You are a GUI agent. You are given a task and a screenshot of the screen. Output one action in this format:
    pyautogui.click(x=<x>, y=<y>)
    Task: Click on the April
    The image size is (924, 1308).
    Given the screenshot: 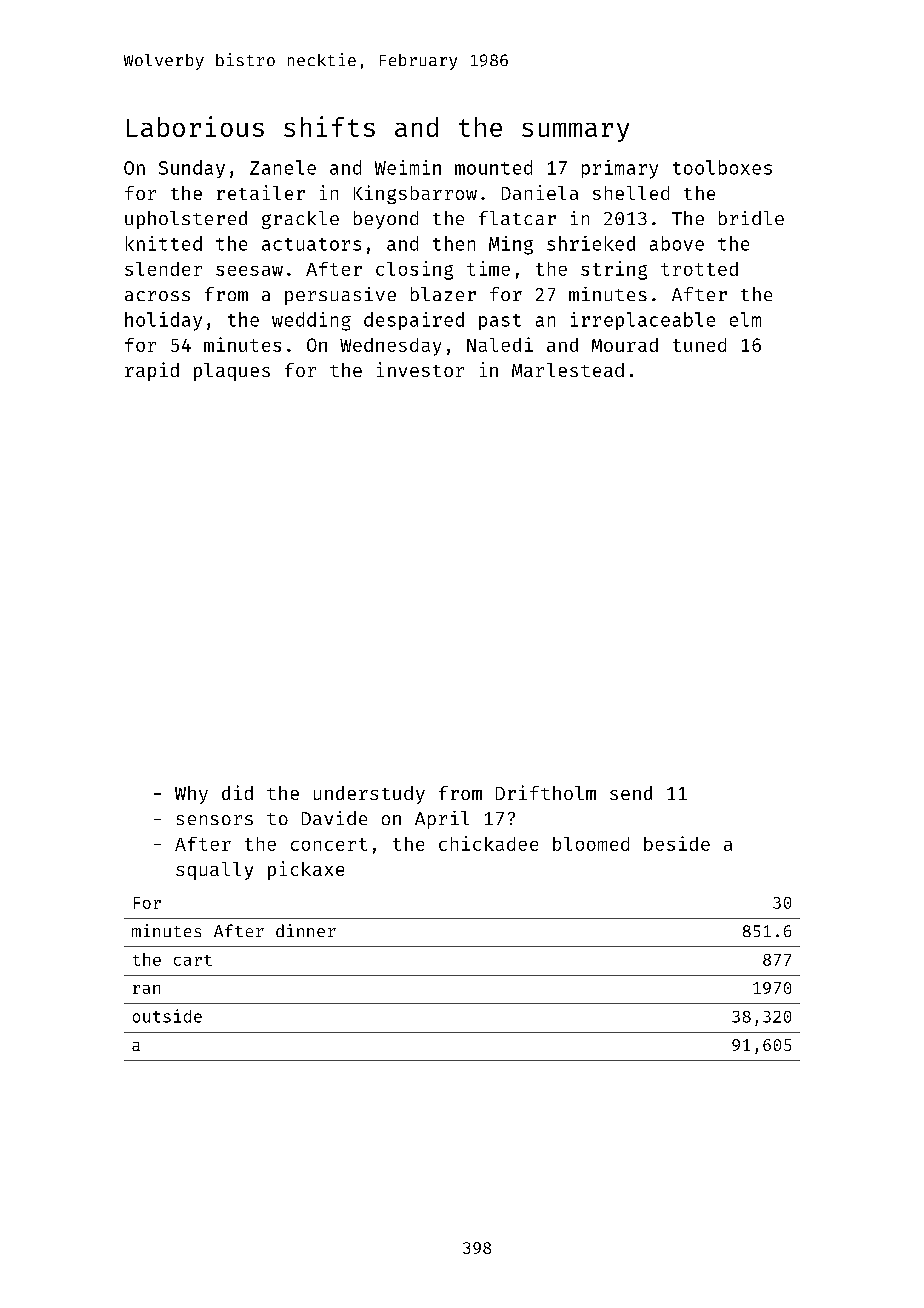 What is the action you would take?
    pyautogui.click(x=442, y=820)
